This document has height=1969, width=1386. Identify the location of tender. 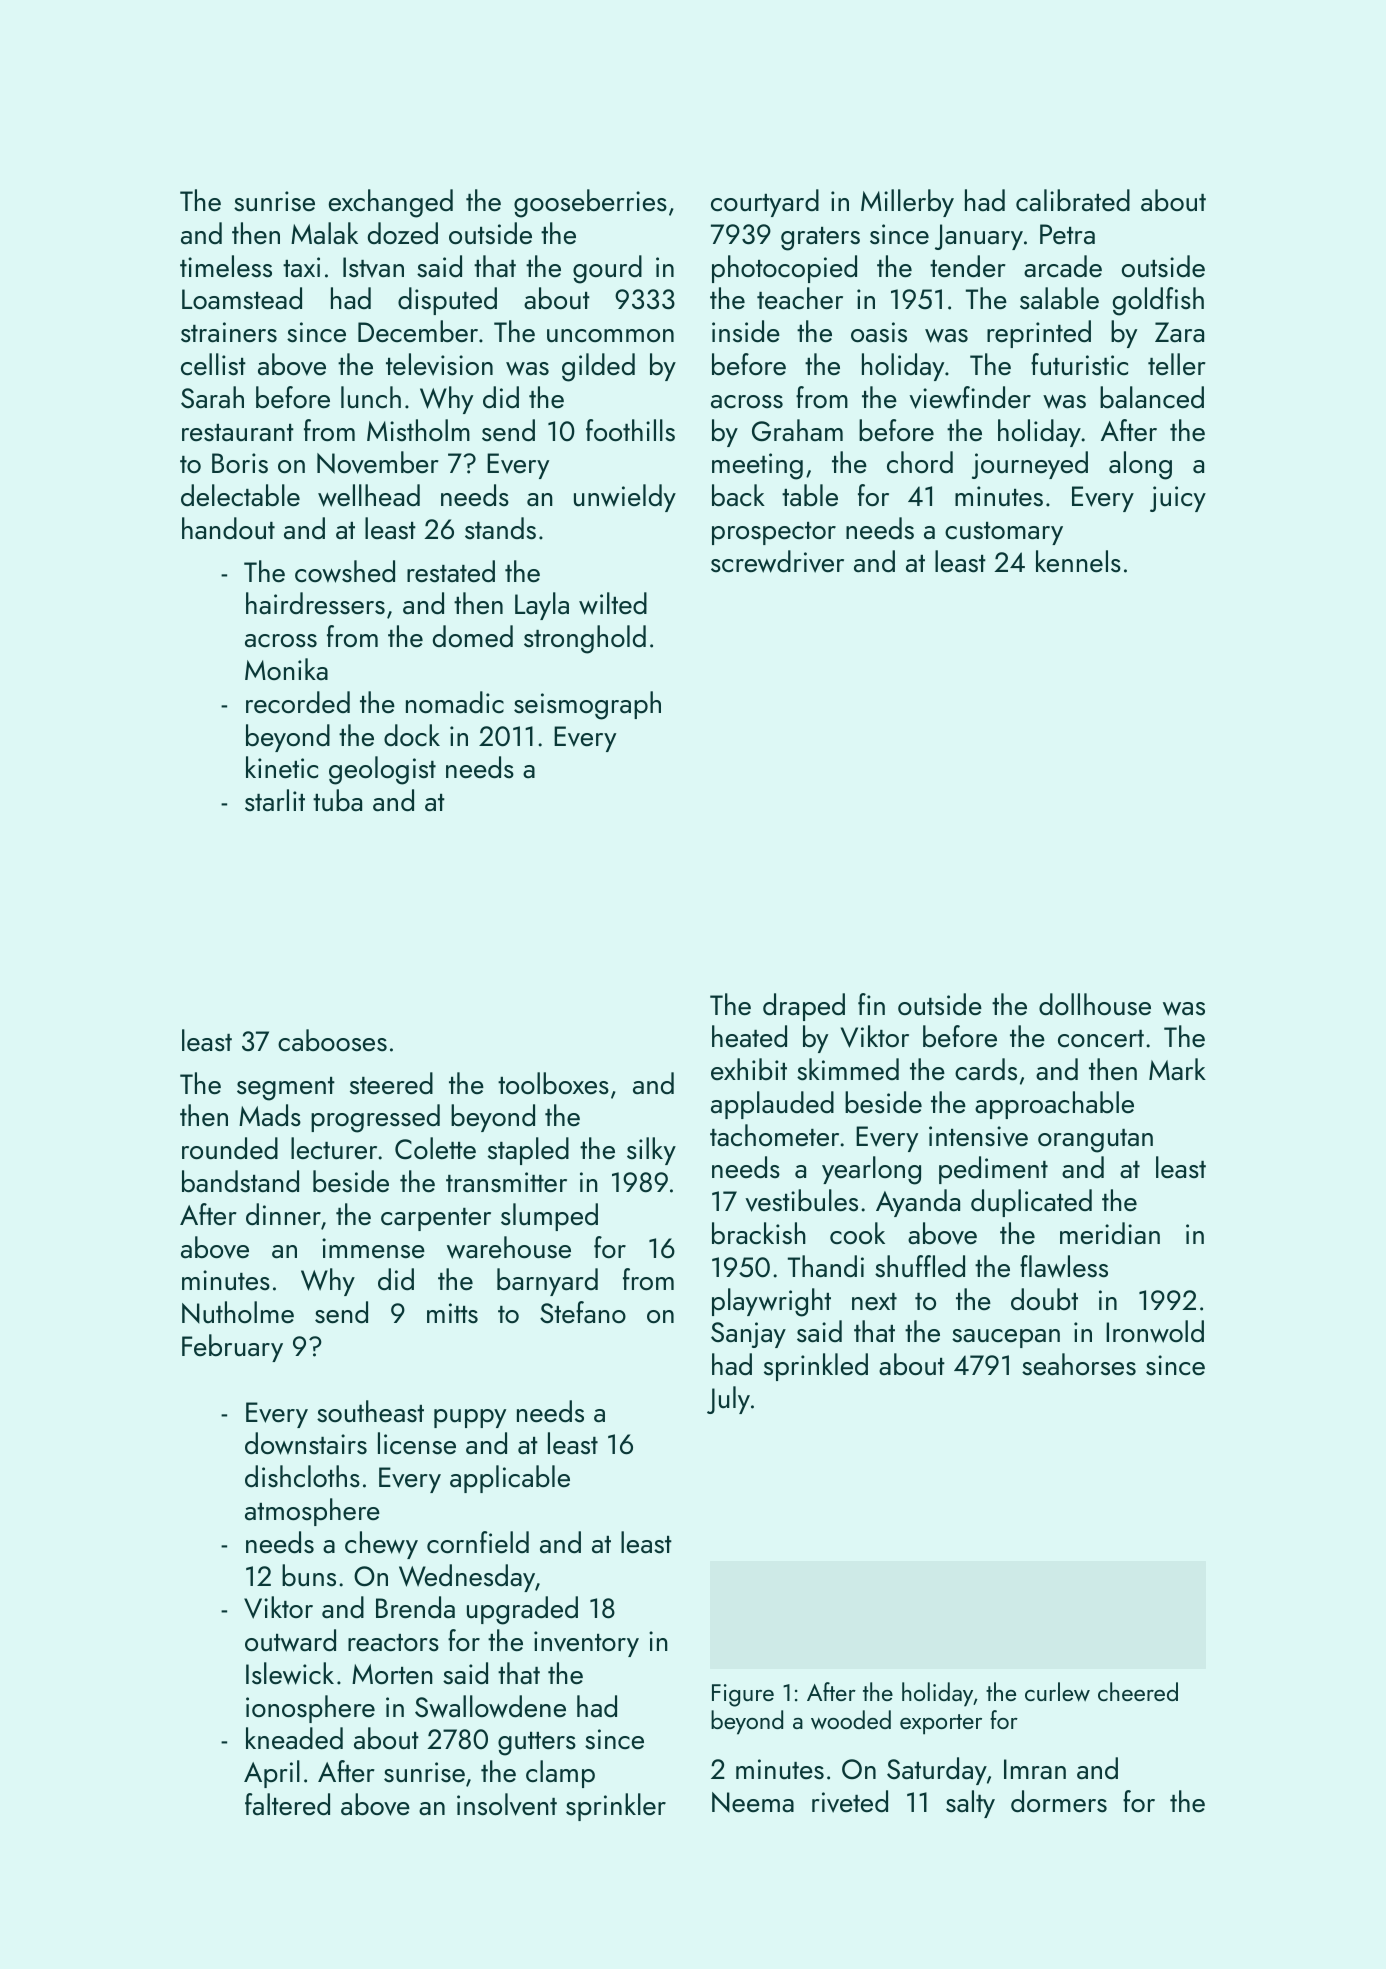
(968, 266).
